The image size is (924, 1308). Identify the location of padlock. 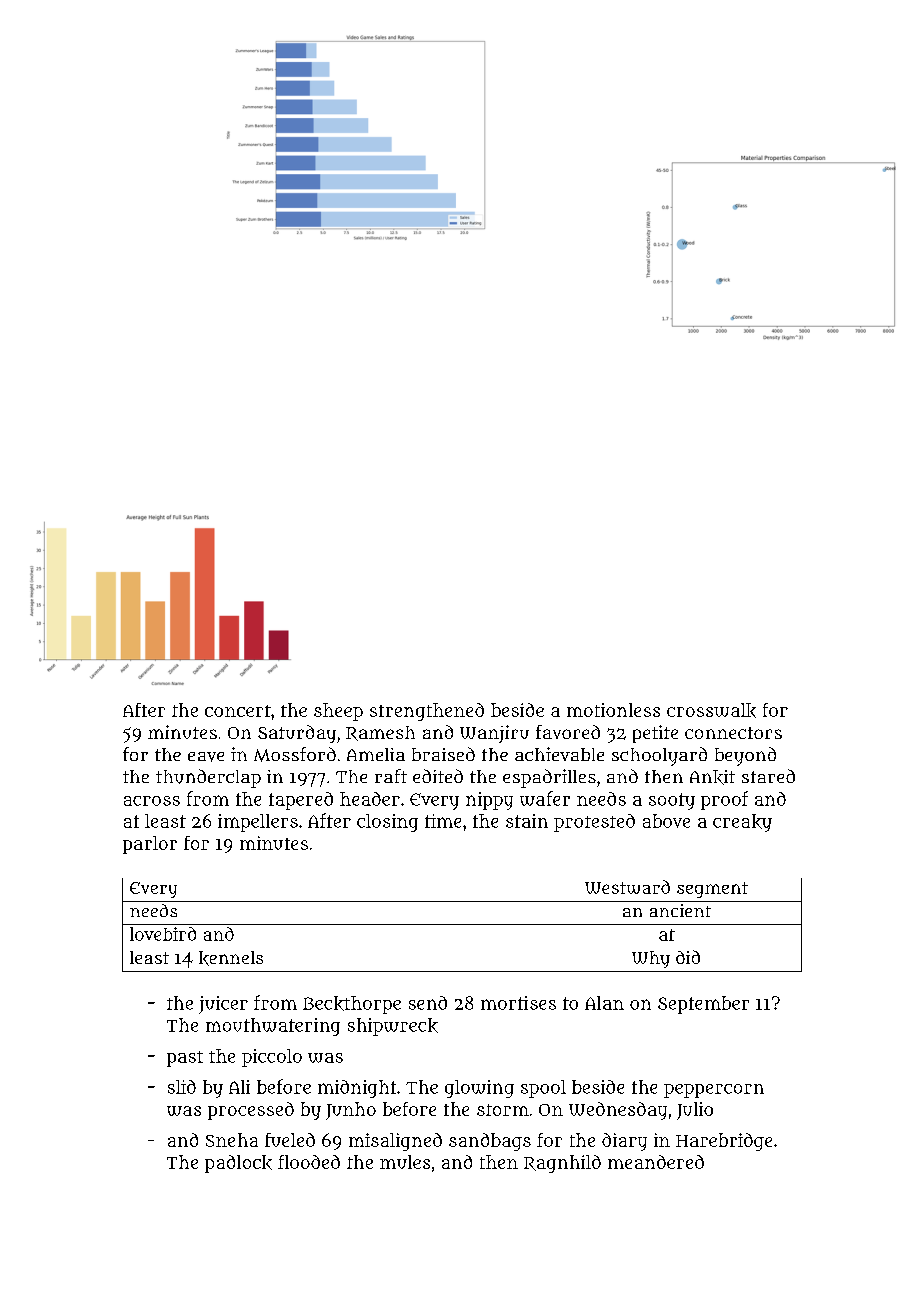
(238, 1164).
